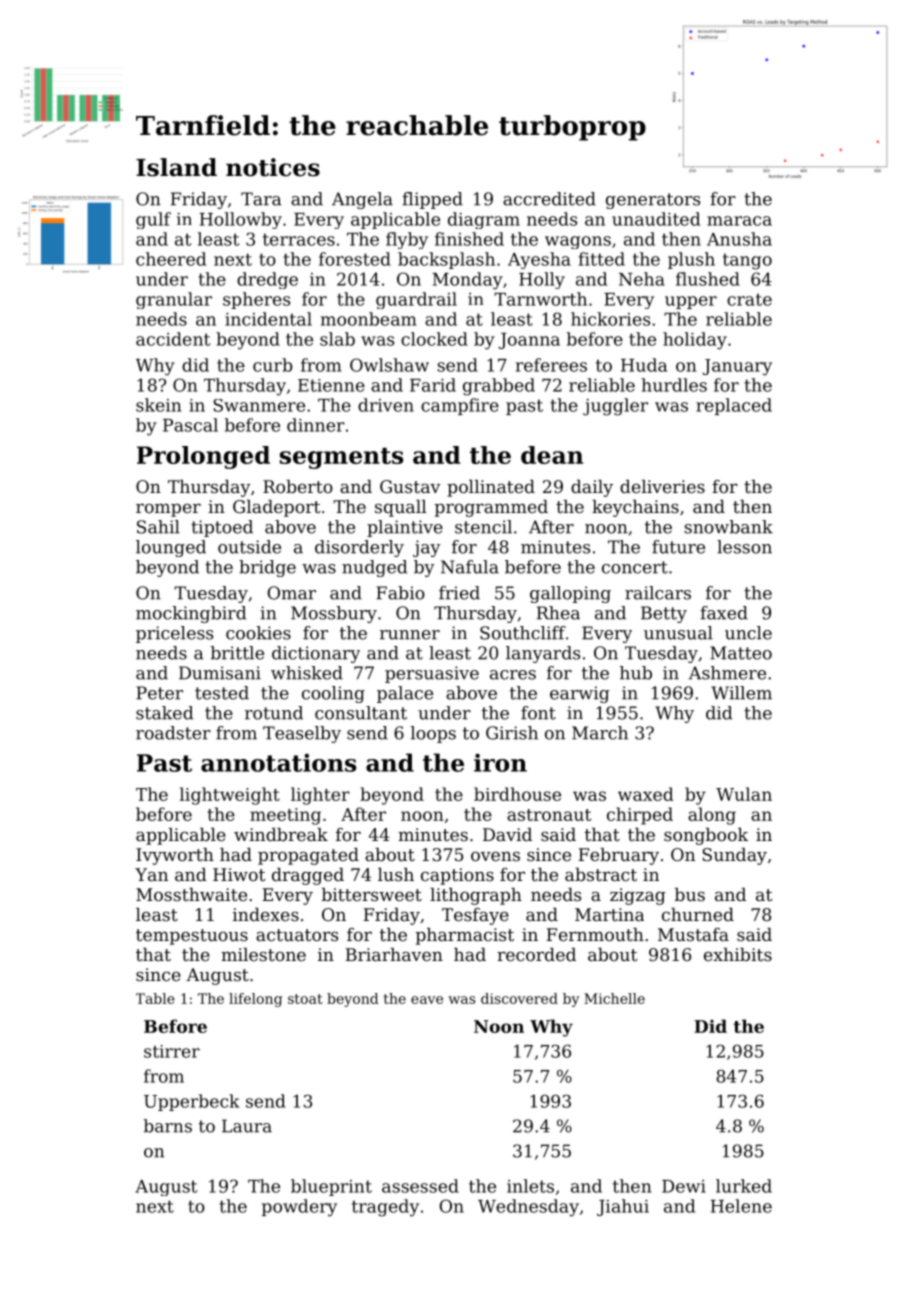 The height and width of the image is (1316, 908). What do you see at coordinates (268, 319) in the image?
I see `incidental` at bounding box center [268, 319].
